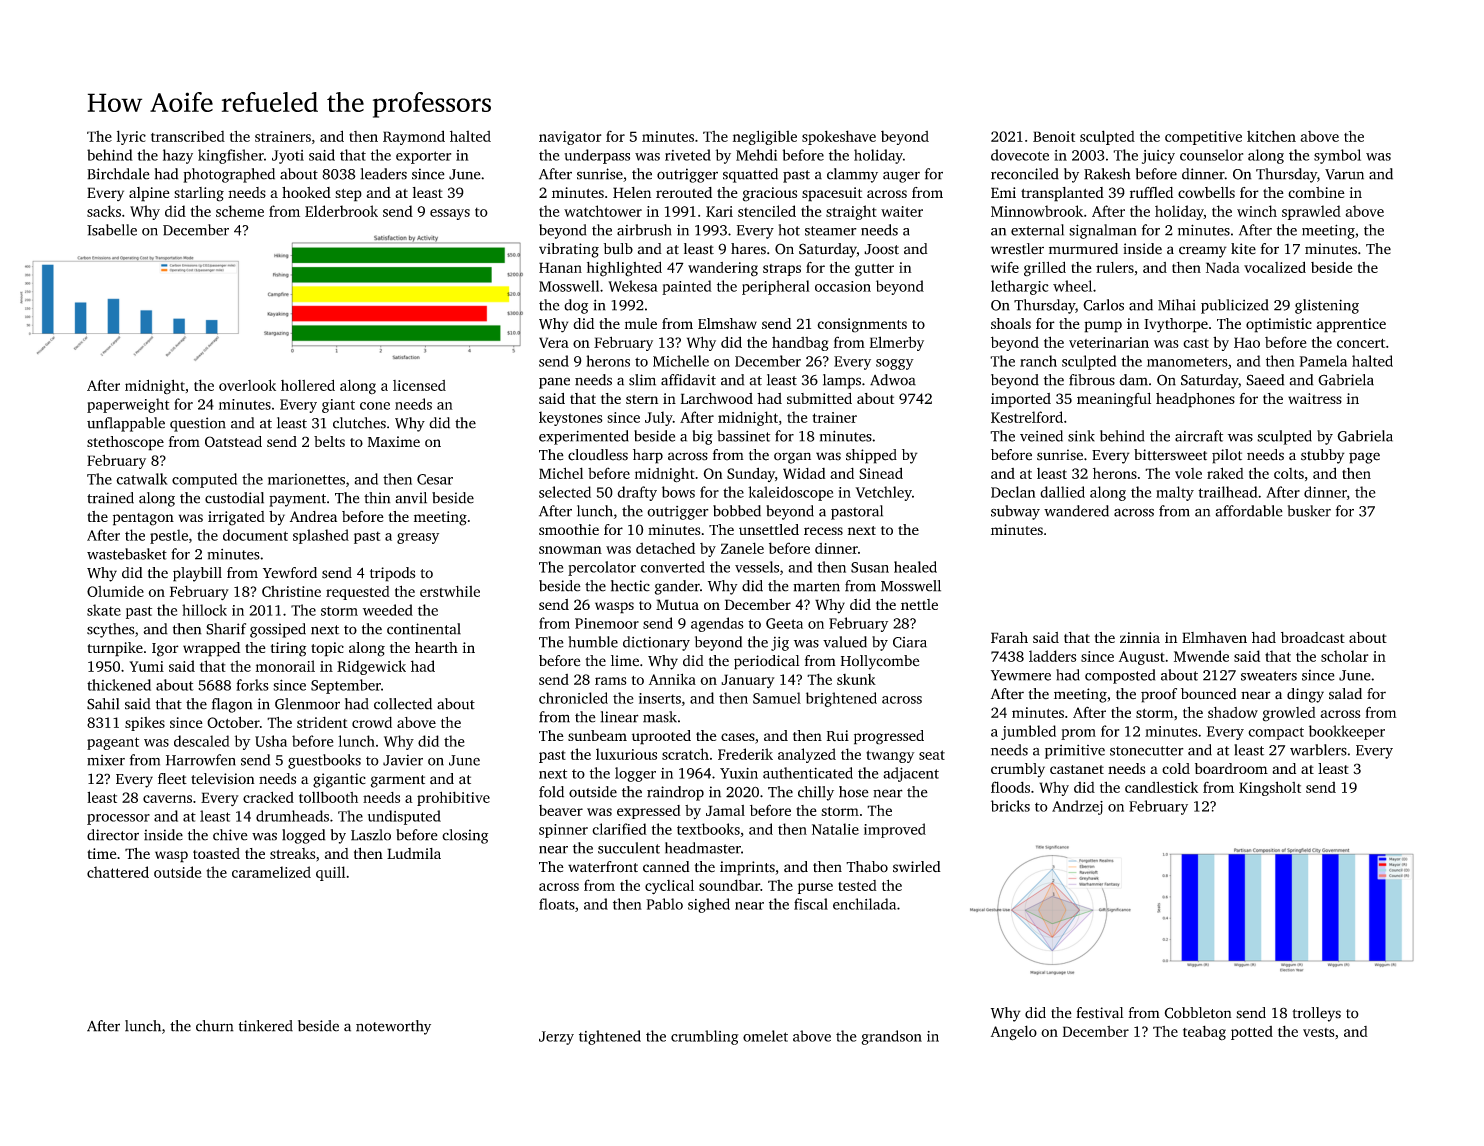 This image has width=1484, height=1146. I want to click on competitive, so click(1203, 138).
